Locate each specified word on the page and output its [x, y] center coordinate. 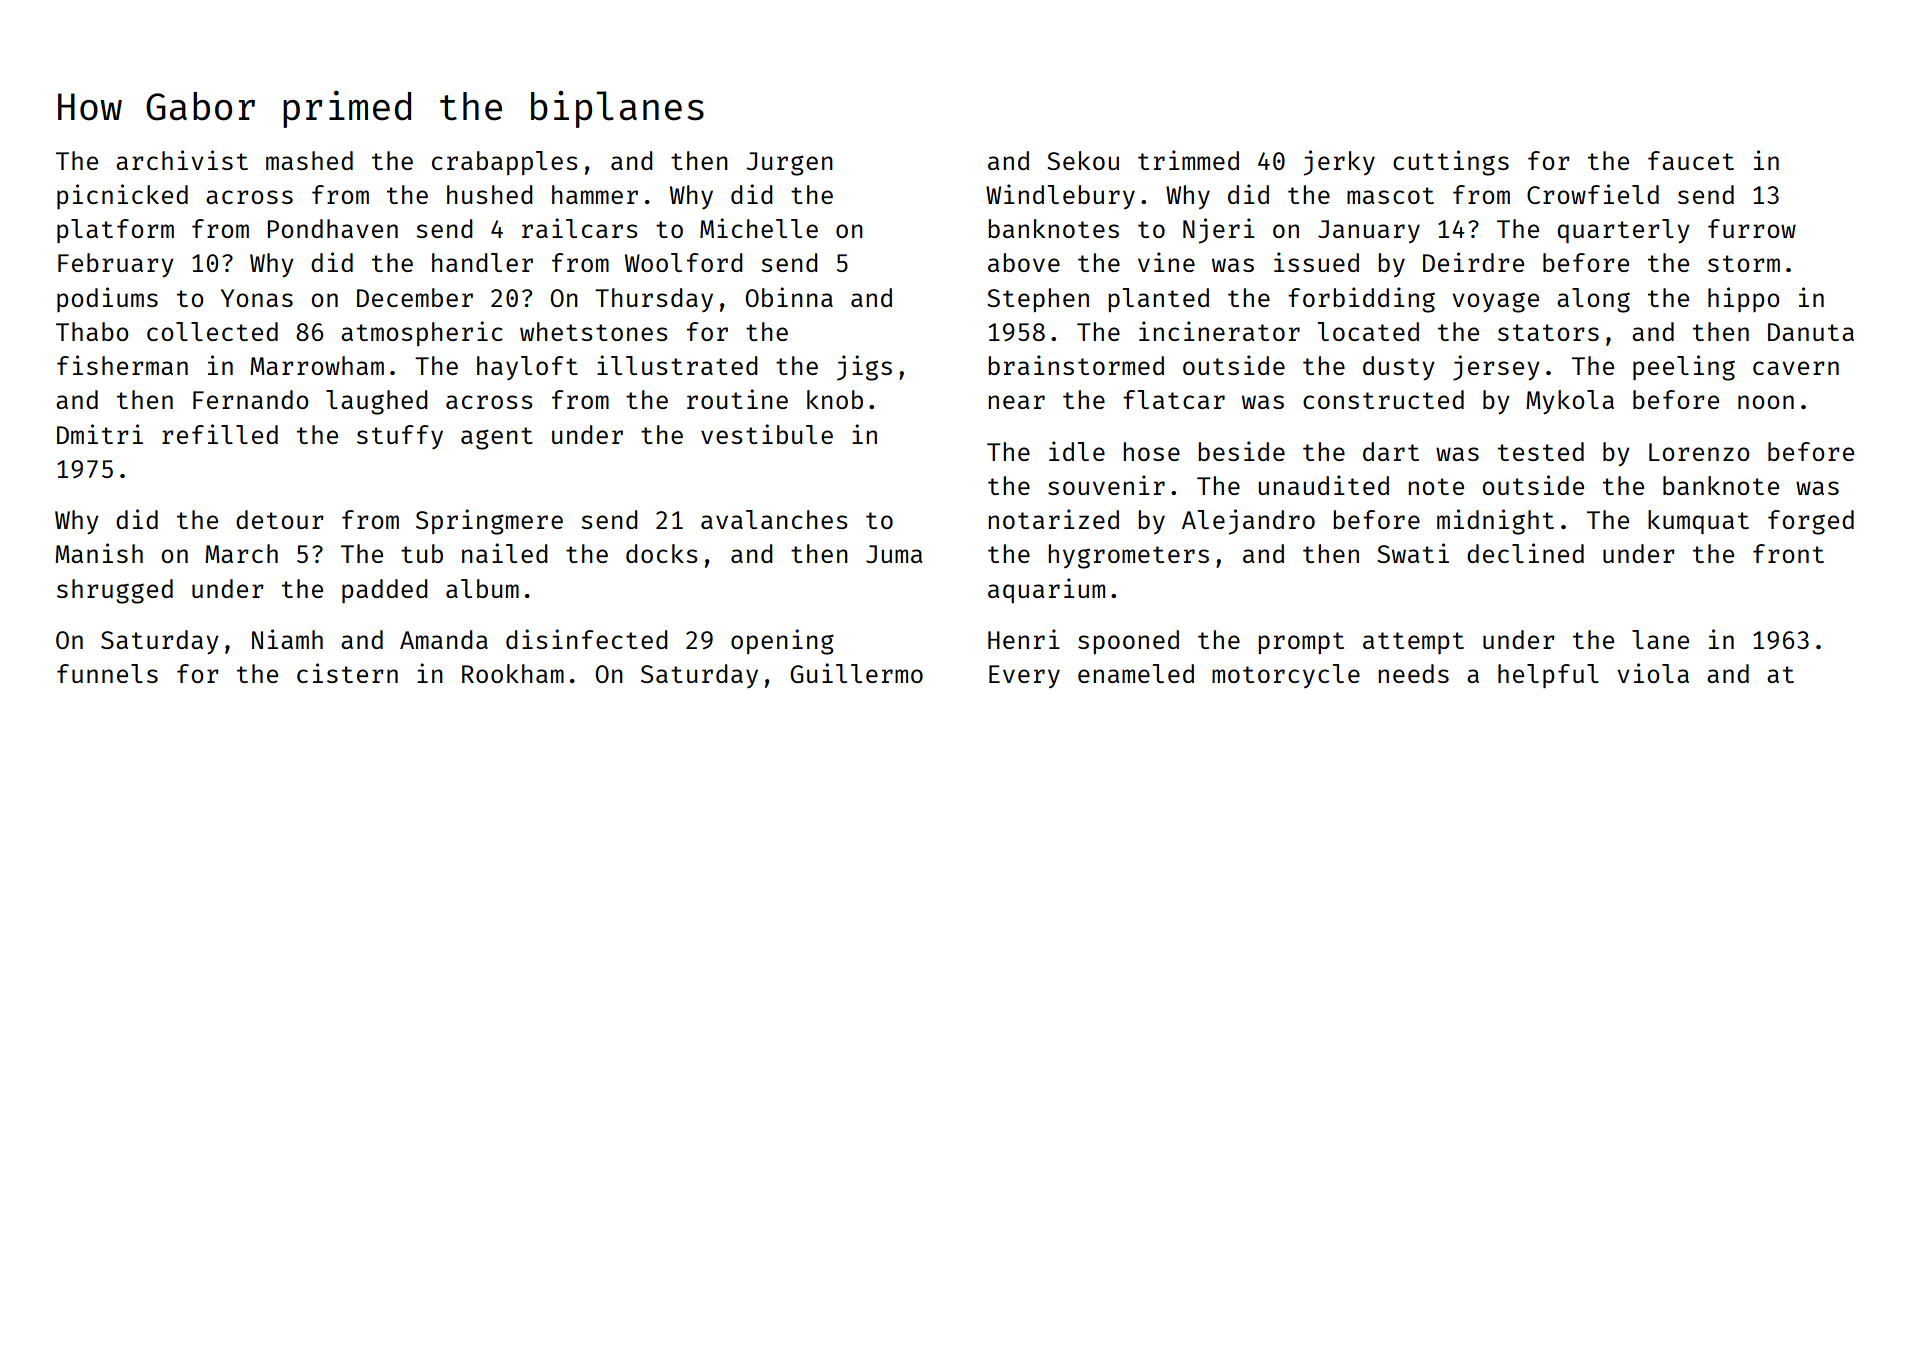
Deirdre [1473, 262]
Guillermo [856, 673]
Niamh [287, 639]
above [1024, 262]
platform [115, 231]
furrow [1752, 228]
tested [1541, 451]
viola [1653, 673]
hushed [489, 194]
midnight [1495, 522]
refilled [220, 434]
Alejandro [1248, 522]
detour [280, 519]
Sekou [1083, 160]
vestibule [767, 434]
